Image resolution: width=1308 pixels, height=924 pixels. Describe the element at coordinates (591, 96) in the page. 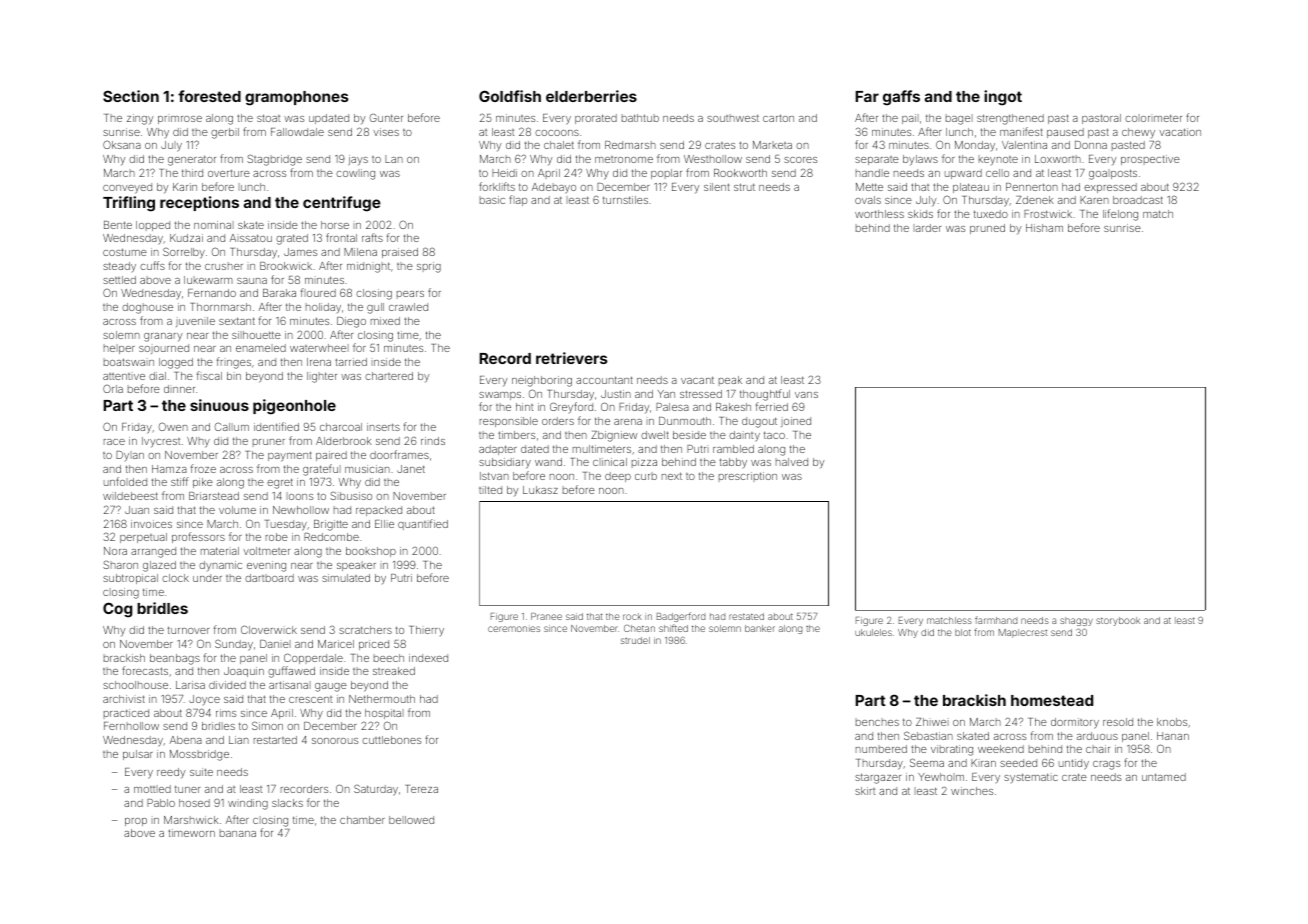

I see `elderberries` at that location.
